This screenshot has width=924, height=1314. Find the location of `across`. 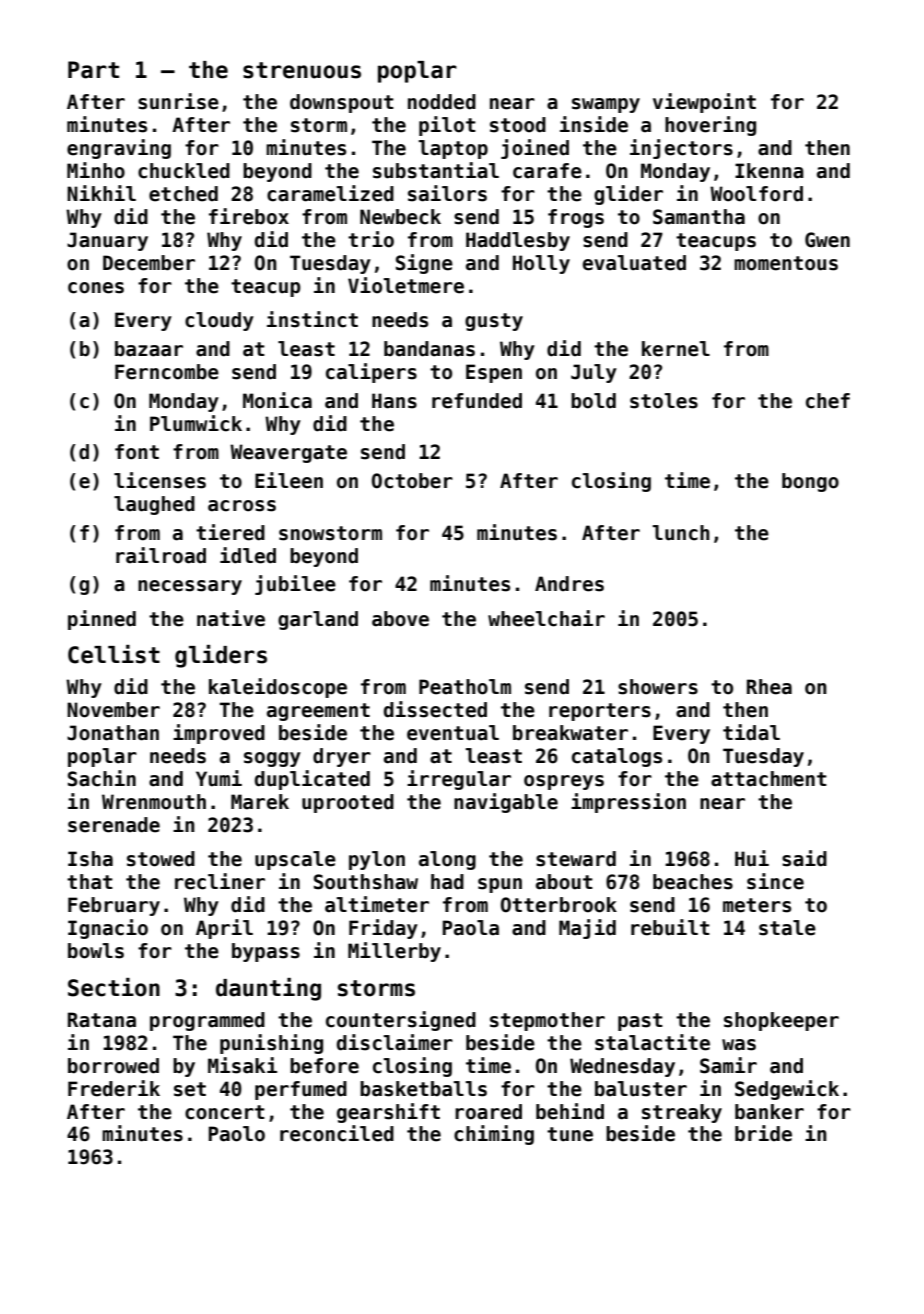

across is located at coordinates (242, 506).
